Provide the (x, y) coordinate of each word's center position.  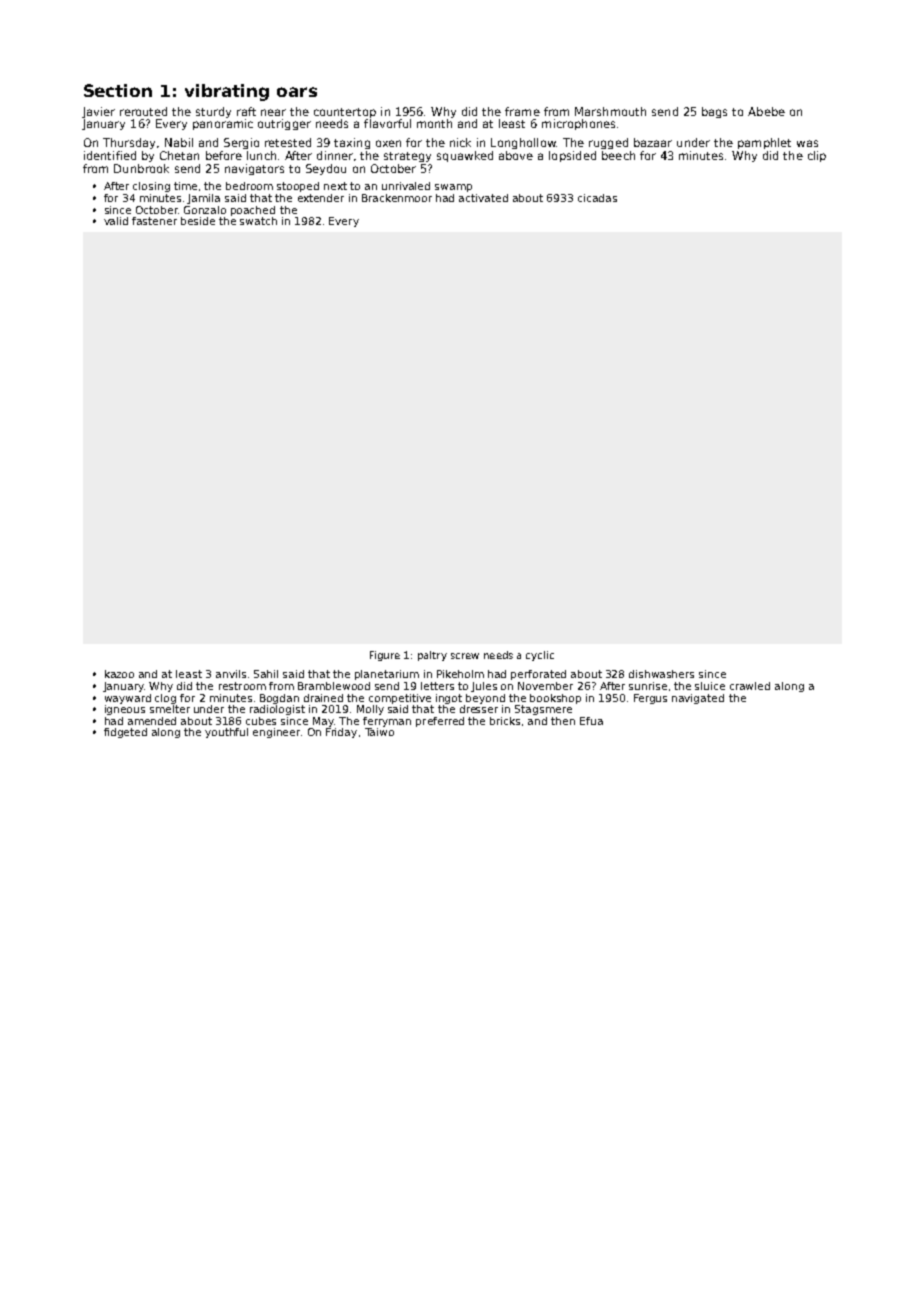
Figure (385, 656)
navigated (698, 699)
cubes (261, 721)
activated (483, 198)
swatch (258, 221)
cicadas (597, 198)
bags (714, 112)
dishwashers (661, 674)
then (563, 721)
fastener (154, 221)
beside (198, 221)
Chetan (179, 155)
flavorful (387, 123)
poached (253, 211)
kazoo (119, 674)
